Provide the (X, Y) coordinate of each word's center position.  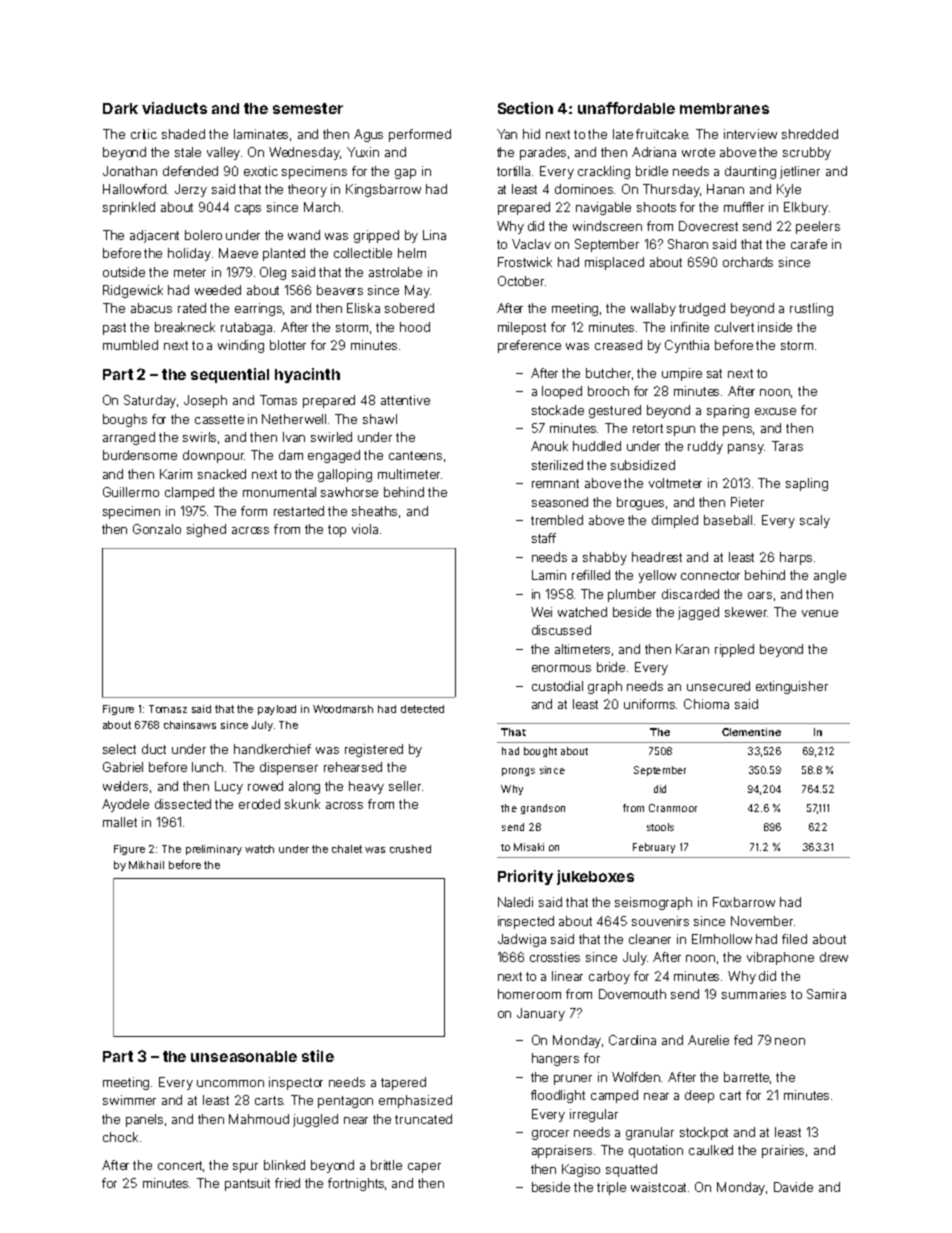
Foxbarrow (744, 902)
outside (124, 272)
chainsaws (190, 725)
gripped (376, 236)
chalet (347, 849)
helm (412, 253)
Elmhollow (722, 939)
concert (180, 1165)
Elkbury (806, 208)
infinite (690, 327)
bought (540, 752)
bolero (203, 235)
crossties (555, 957)
